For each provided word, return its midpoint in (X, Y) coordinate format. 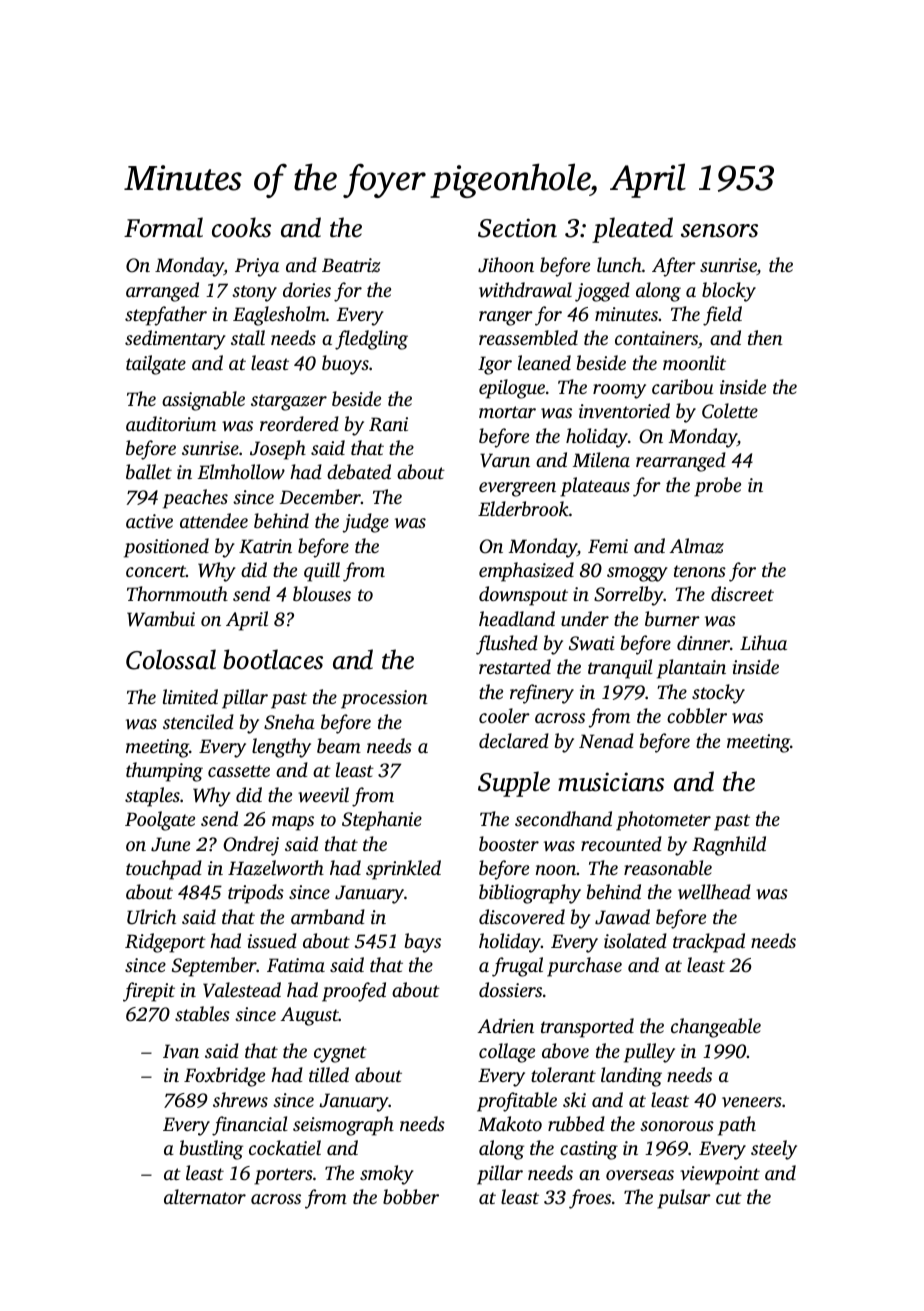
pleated (632, 230)
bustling (211, 1150)
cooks (241, 227)
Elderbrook (523, 508)
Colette (730, 411)
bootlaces (273, 659)
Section (517, 228)
